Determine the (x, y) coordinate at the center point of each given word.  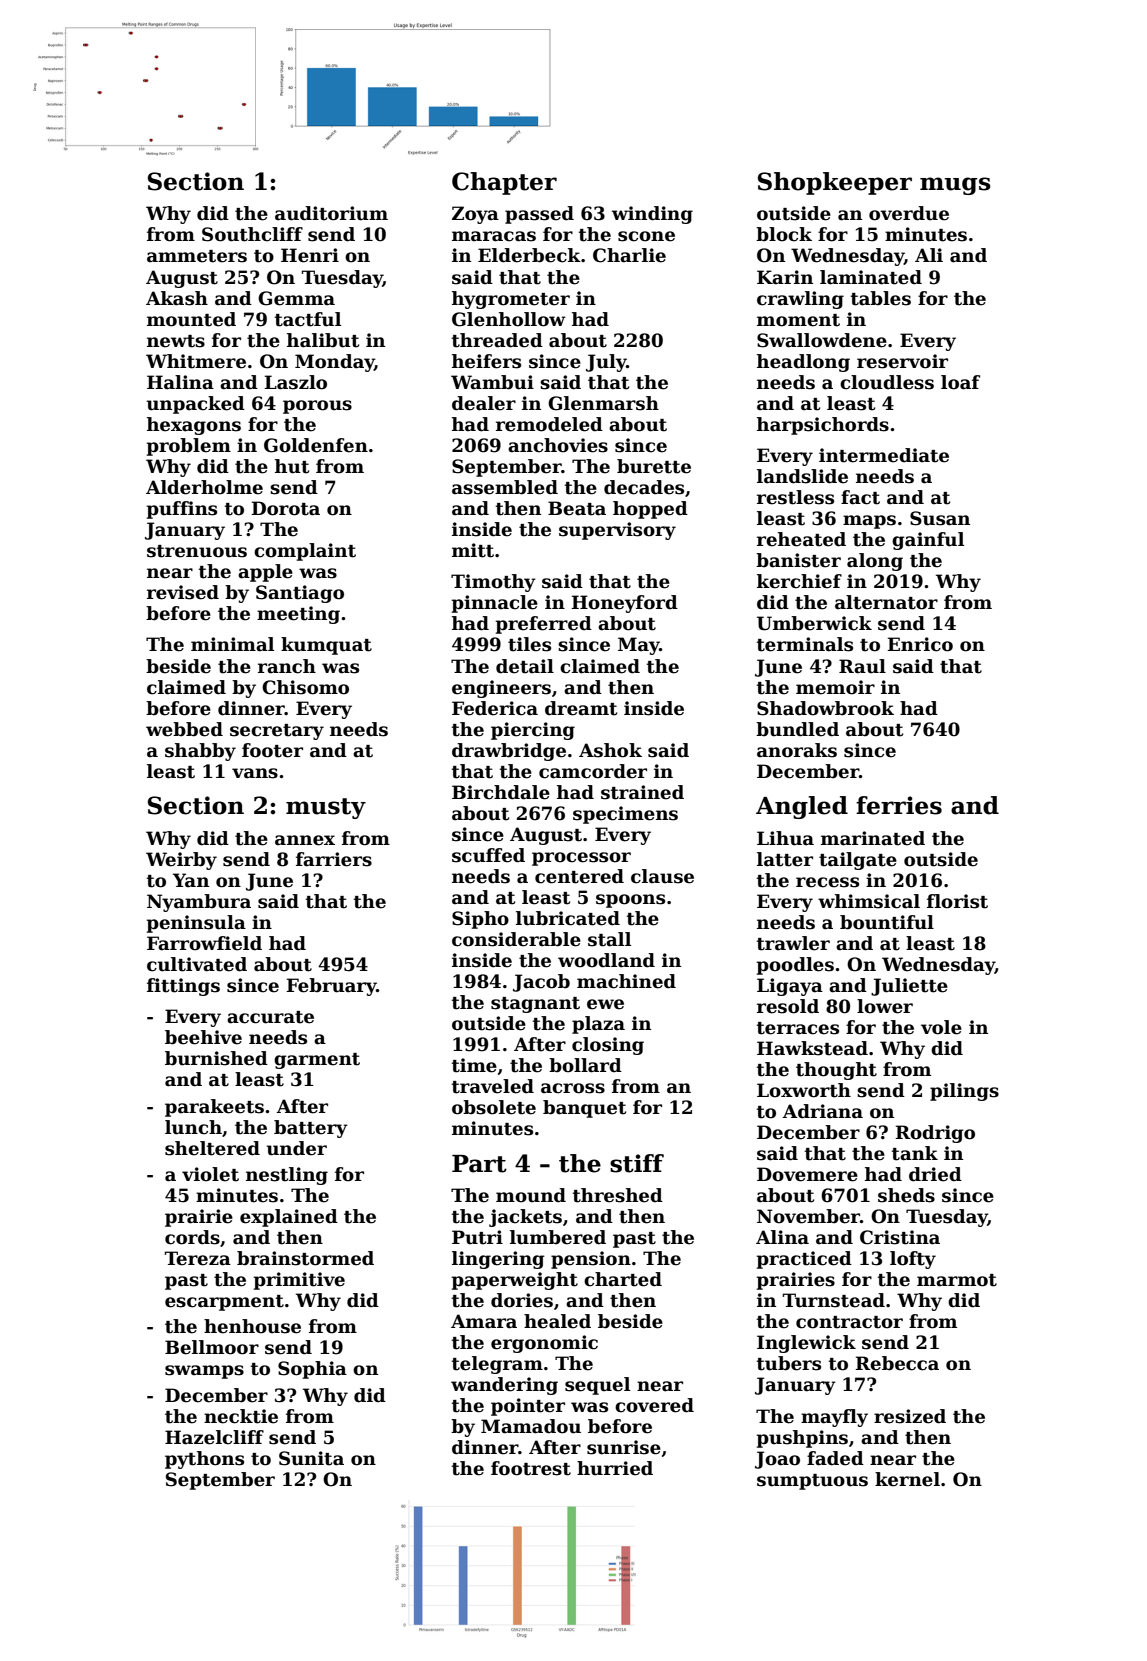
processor (581, 859)
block (784, 234)
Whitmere (196, 361)
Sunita (311, 1458)
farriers (334, 859)
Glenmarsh (603, 403)
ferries (899, 805)
